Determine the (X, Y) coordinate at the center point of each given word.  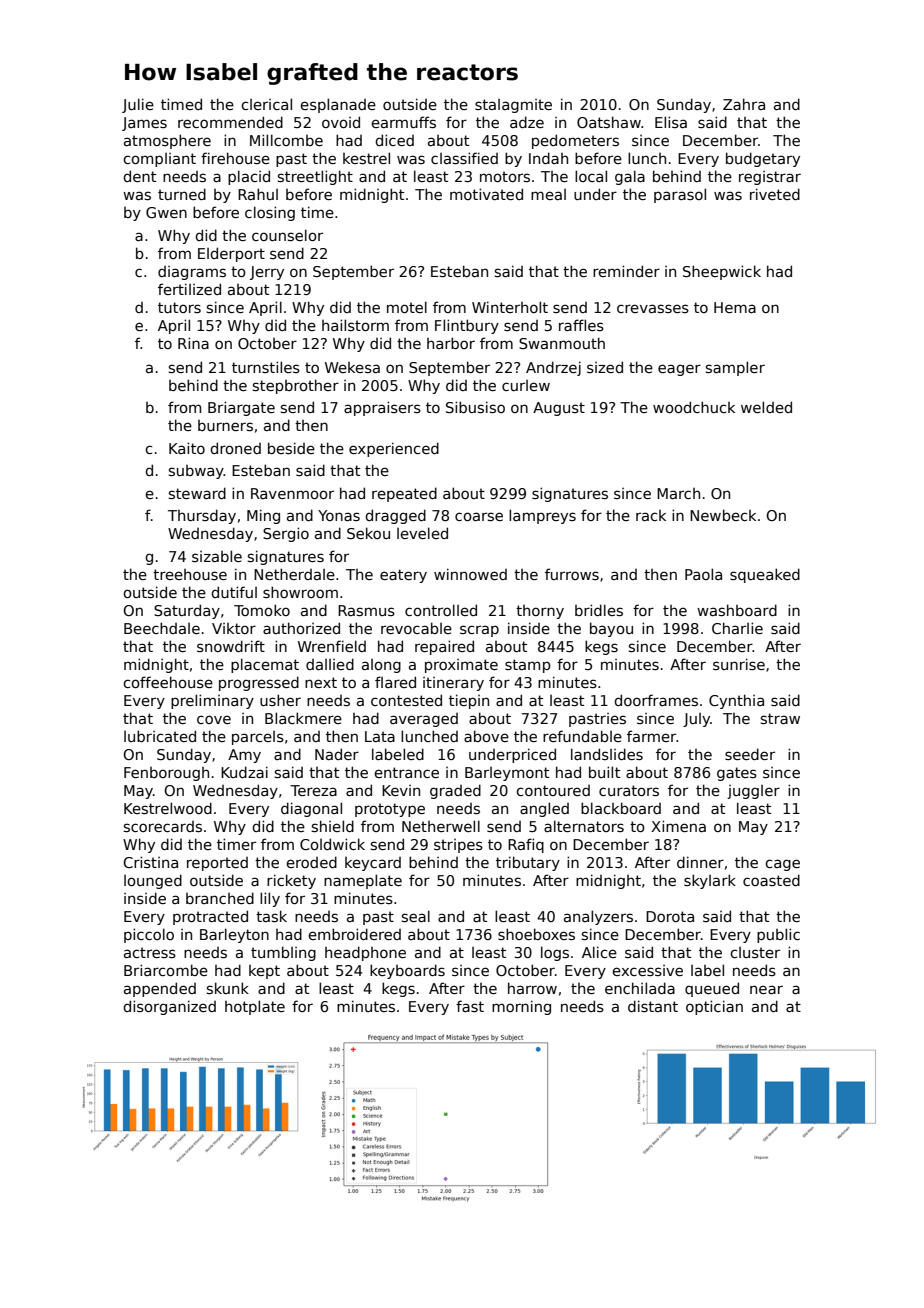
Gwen (166, 212)
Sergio (286, 534)
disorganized (169, 1007)
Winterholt (510, 307)
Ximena (678, 826)
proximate (461, 666)
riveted (775, 194)
